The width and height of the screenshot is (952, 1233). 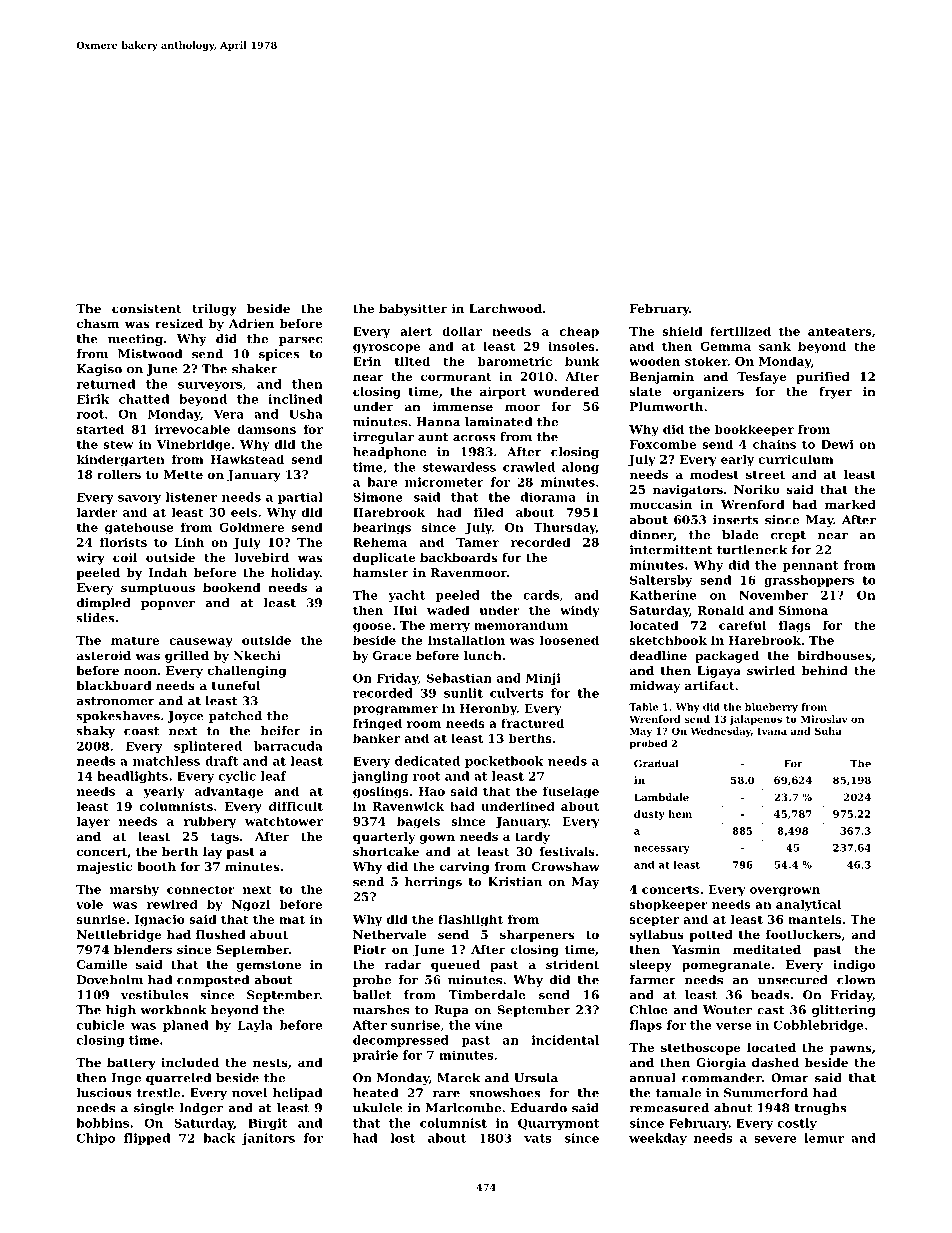 I want to click on lost, so click(x=403, y=1138).
